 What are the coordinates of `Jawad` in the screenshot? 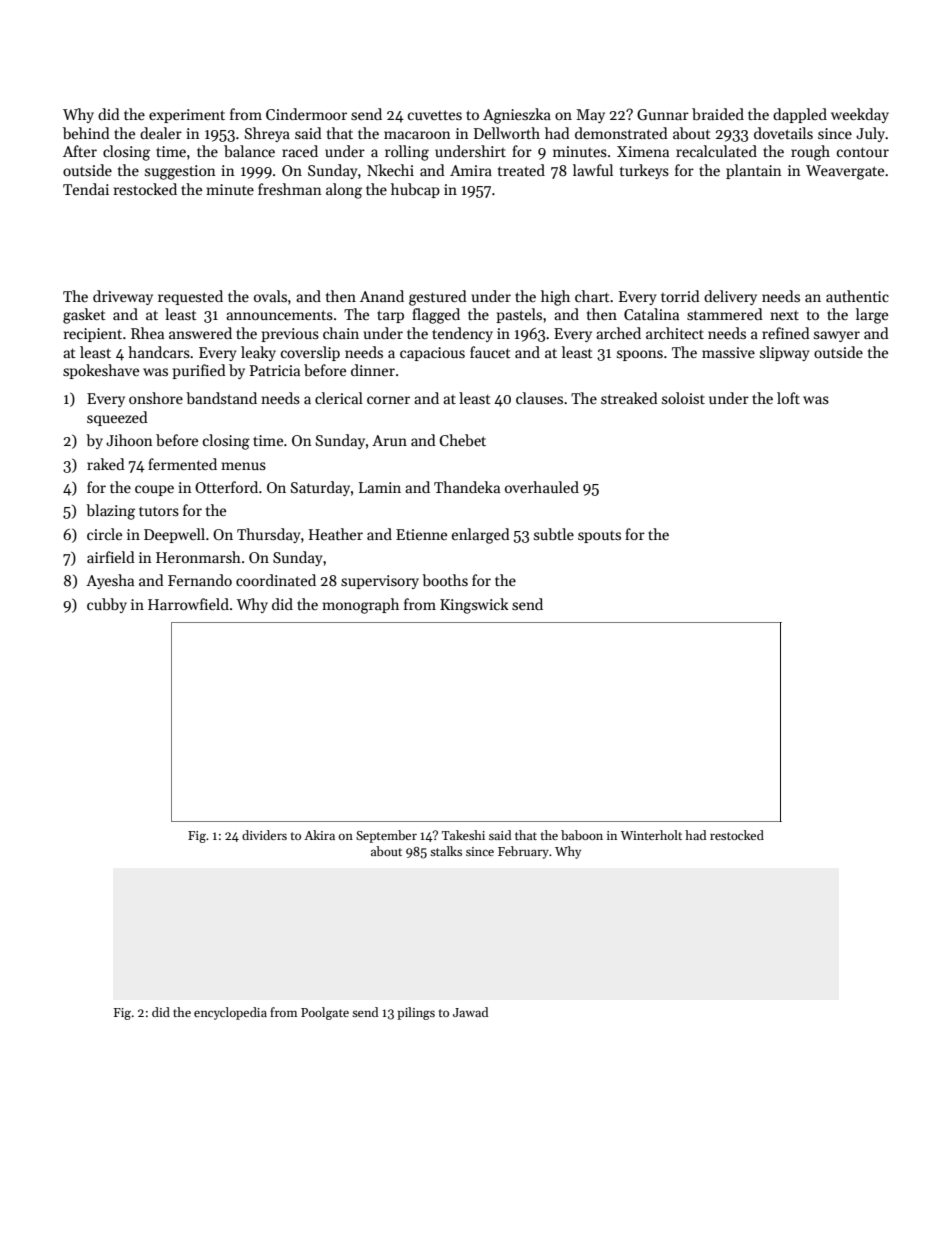 It's located at (470, 1012).
